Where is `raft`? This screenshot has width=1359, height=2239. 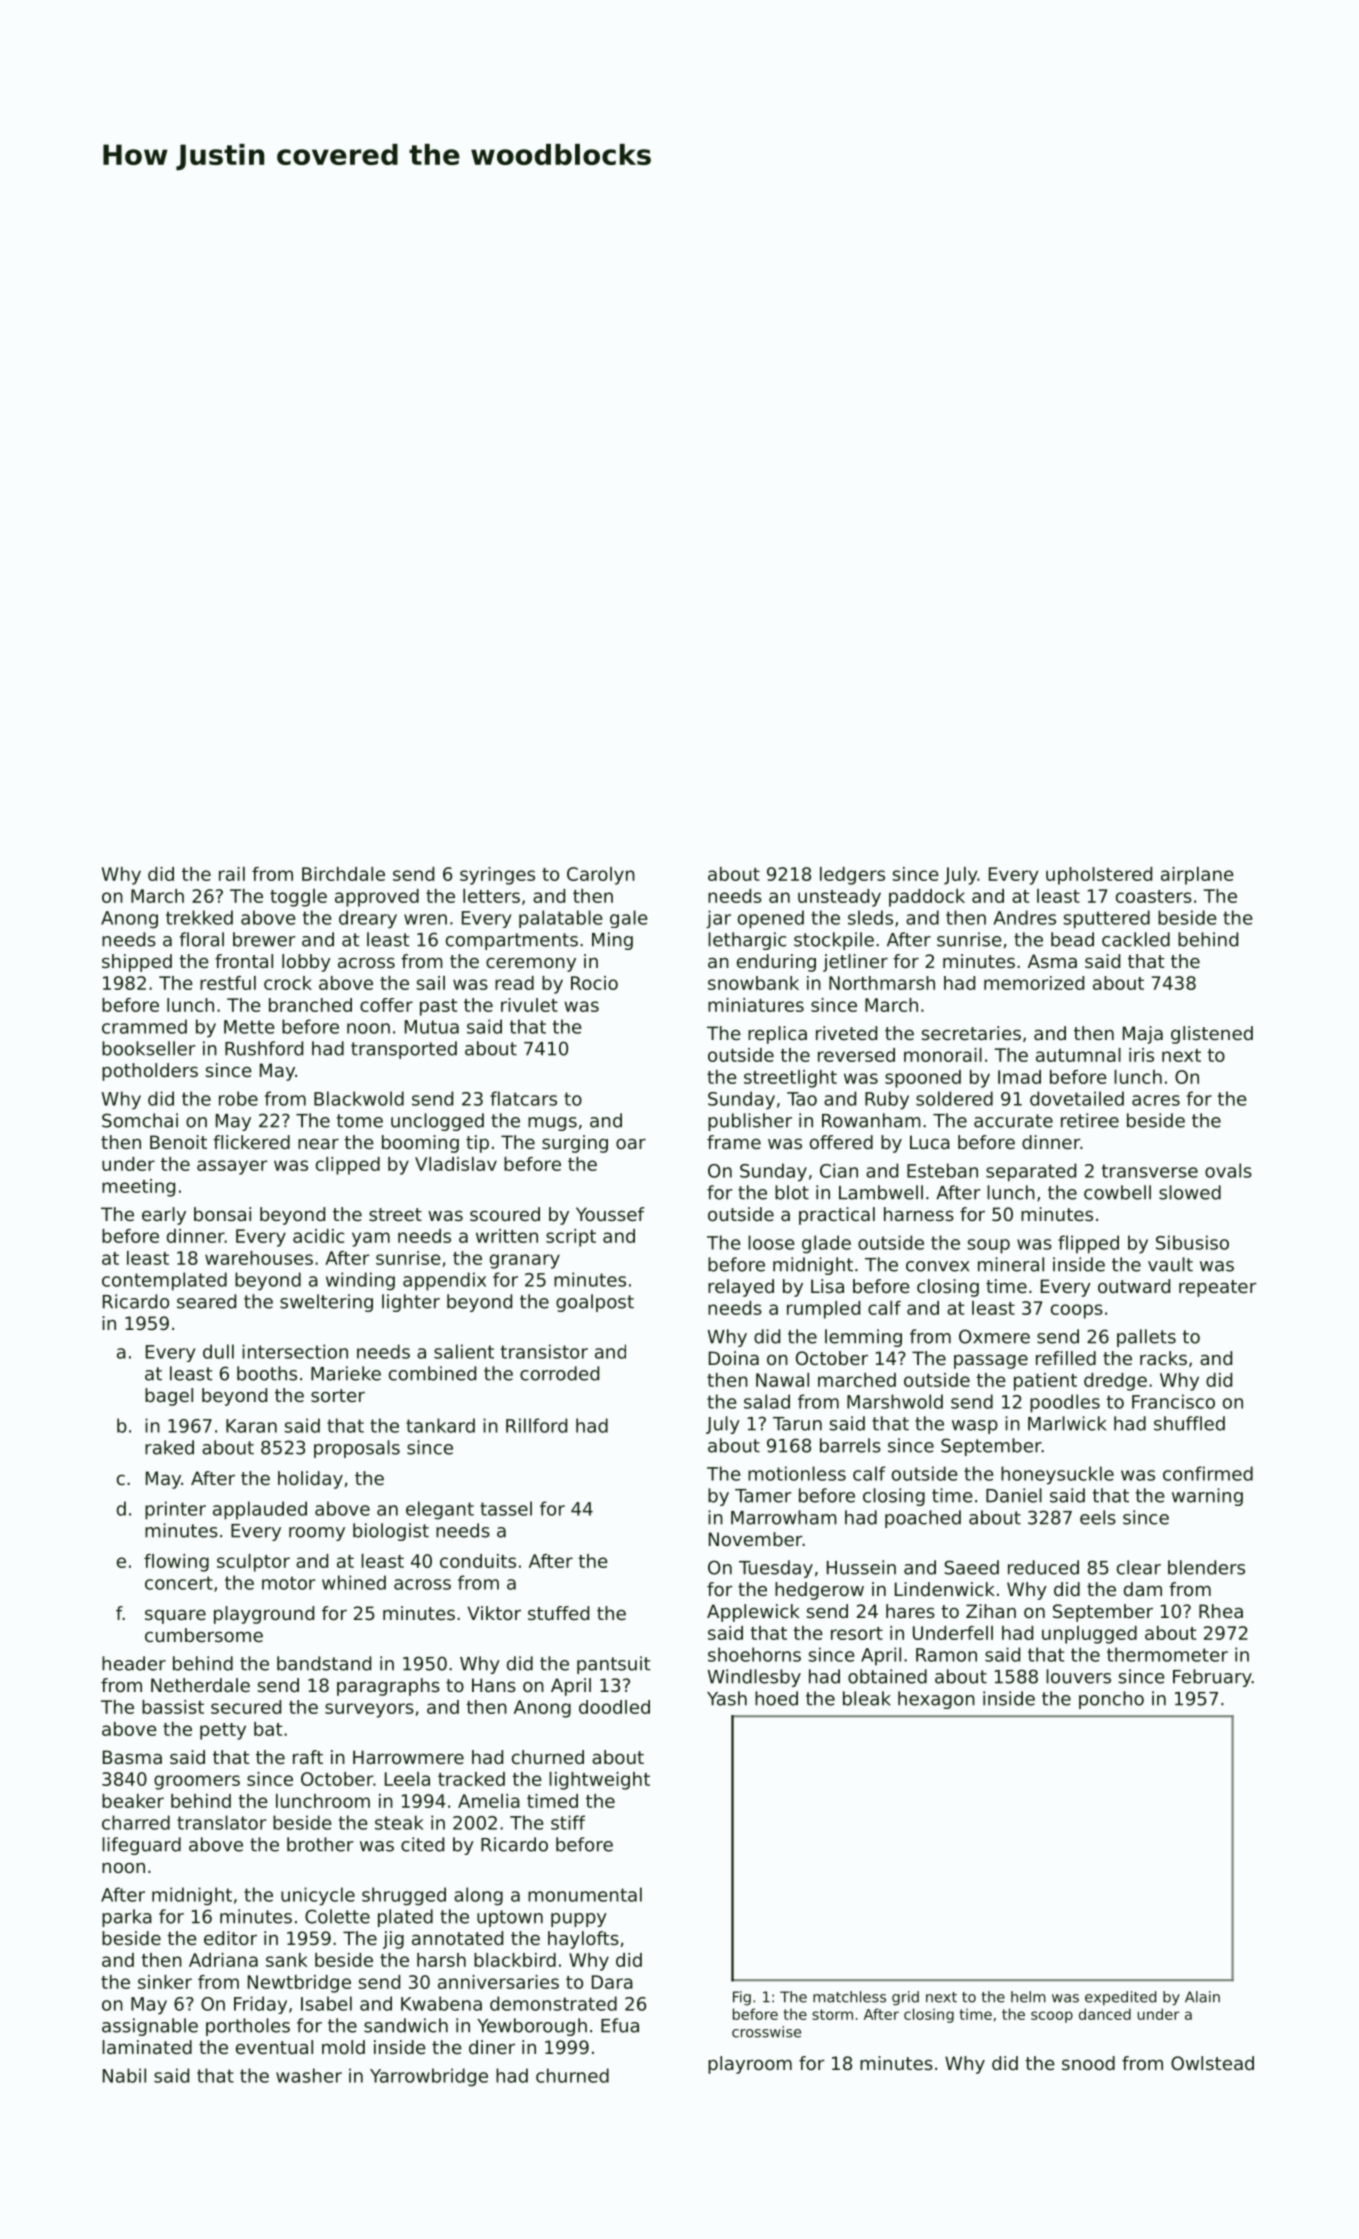 raft is located at coordinates (308, 1757).
